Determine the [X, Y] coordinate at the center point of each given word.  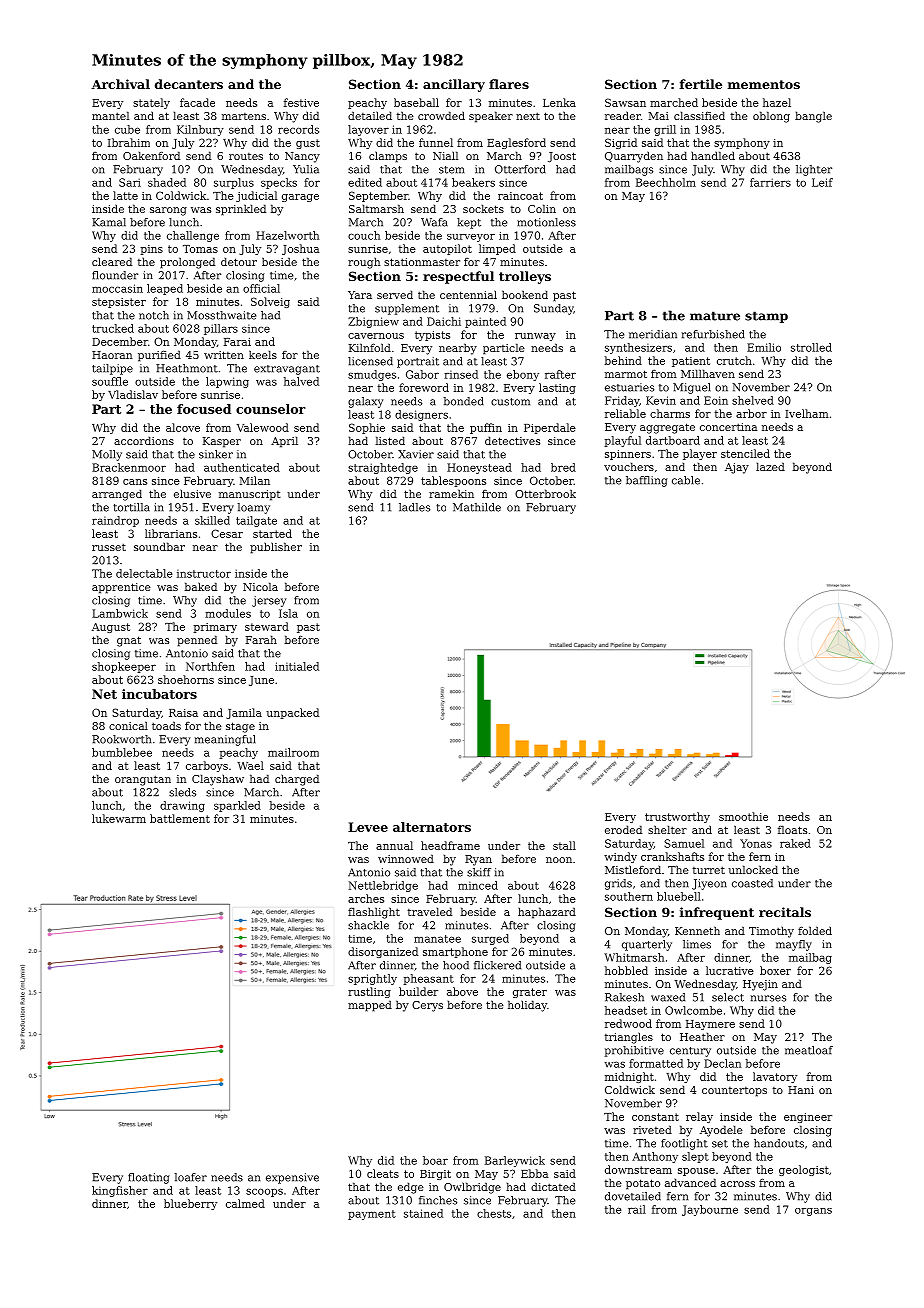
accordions [144, 440]
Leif [822, 182]
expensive [292, 1178]
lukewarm [119, 818]
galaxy [365, 402]
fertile [701, 84]
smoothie [743, 816]
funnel [436, 142]
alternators [432, 827]
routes [246, 156]
